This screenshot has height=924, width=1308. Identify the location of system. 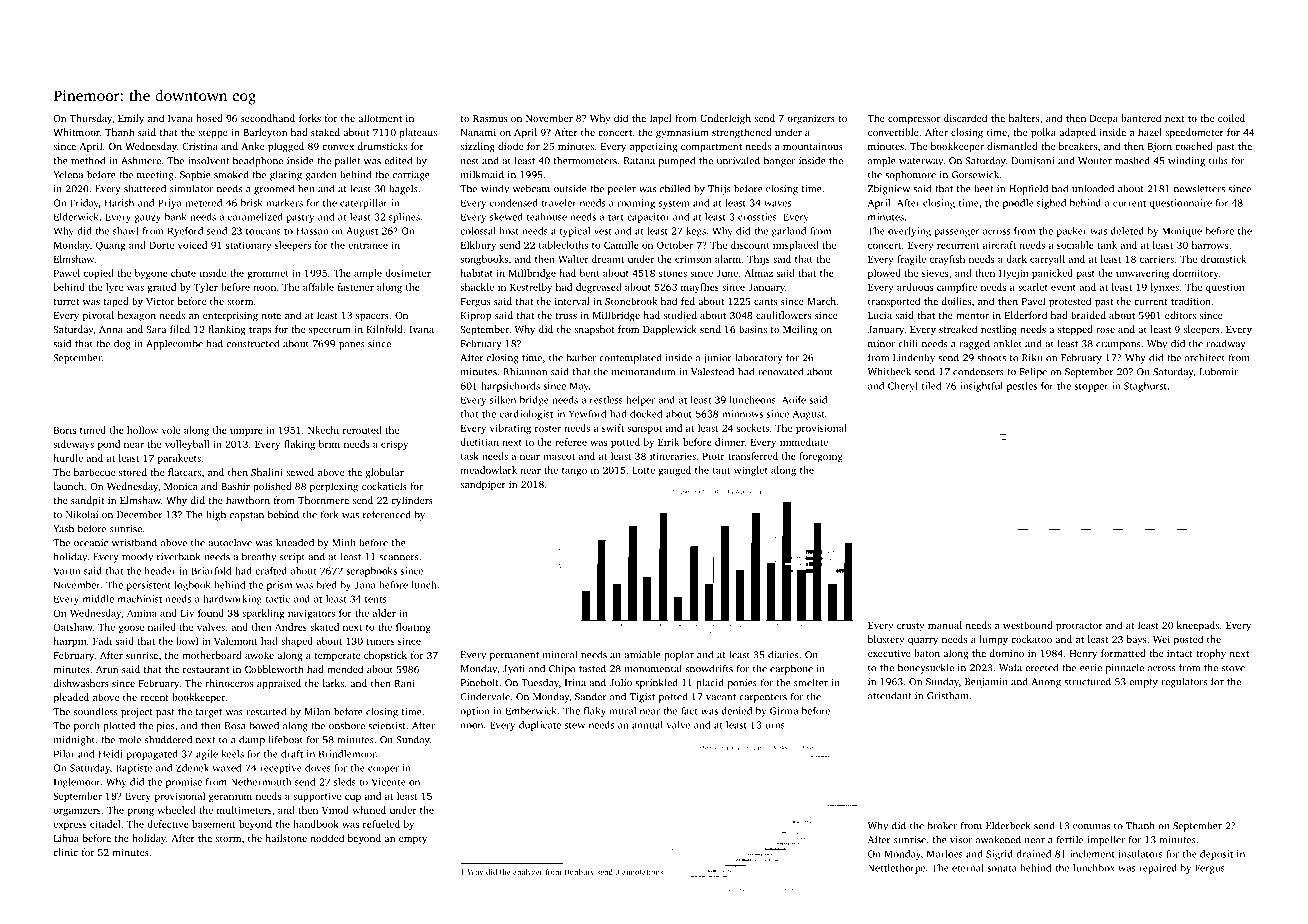
(674, 204).
